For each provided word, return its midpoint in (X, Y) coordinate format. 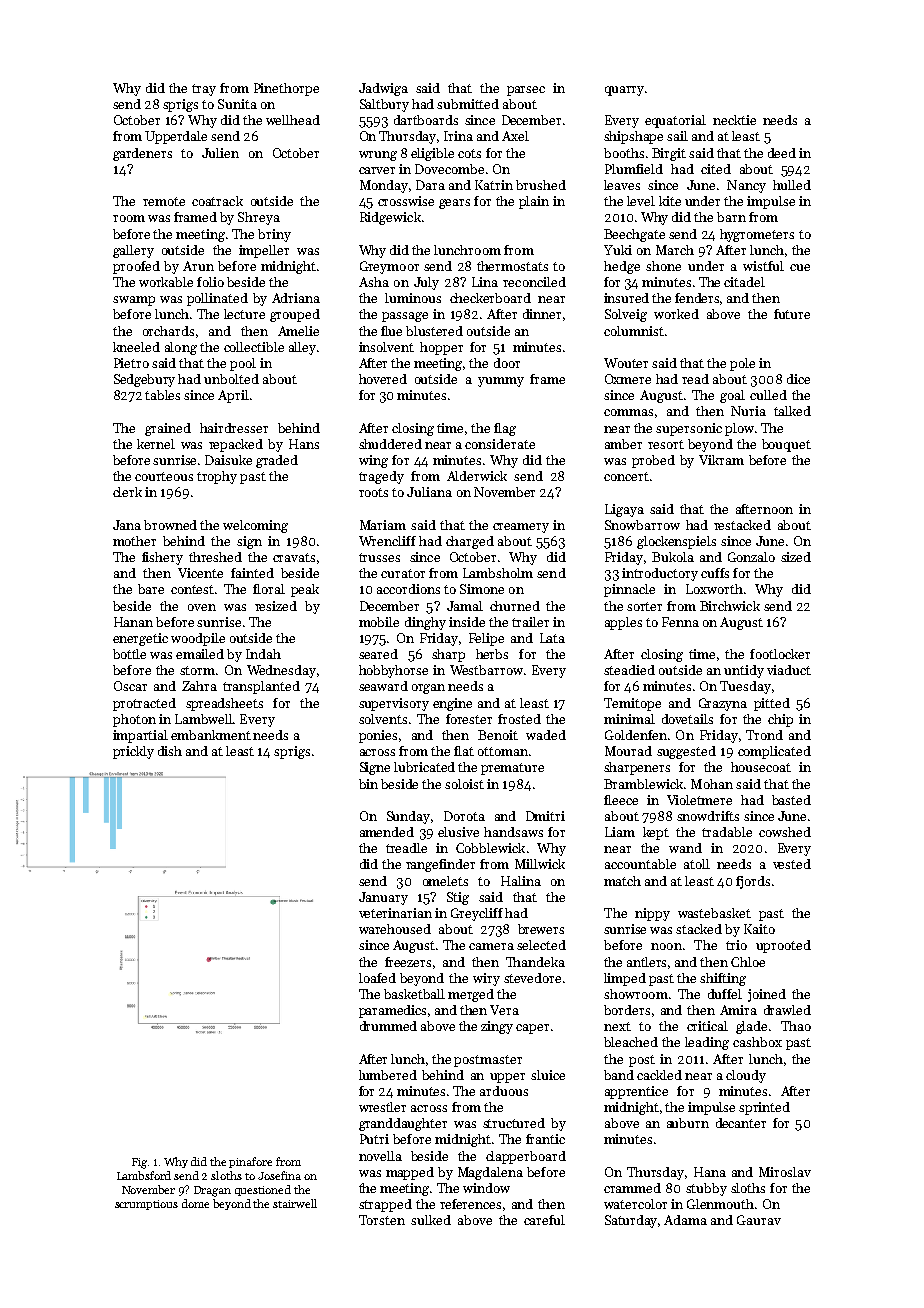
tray (204, 90)
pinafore (250, 1162)
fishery (162, 558)
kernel (156, 444)
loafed (377, 978)
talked (792, 411)
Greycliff (477, 914)
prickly (133, 752)
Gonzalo (751, 557)
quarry (624, 91)
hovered (383, 379)
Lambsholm (498, 573)
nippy (652, 914)
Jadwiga (383, 89)
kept (656, 833)
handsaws (513, 832)
